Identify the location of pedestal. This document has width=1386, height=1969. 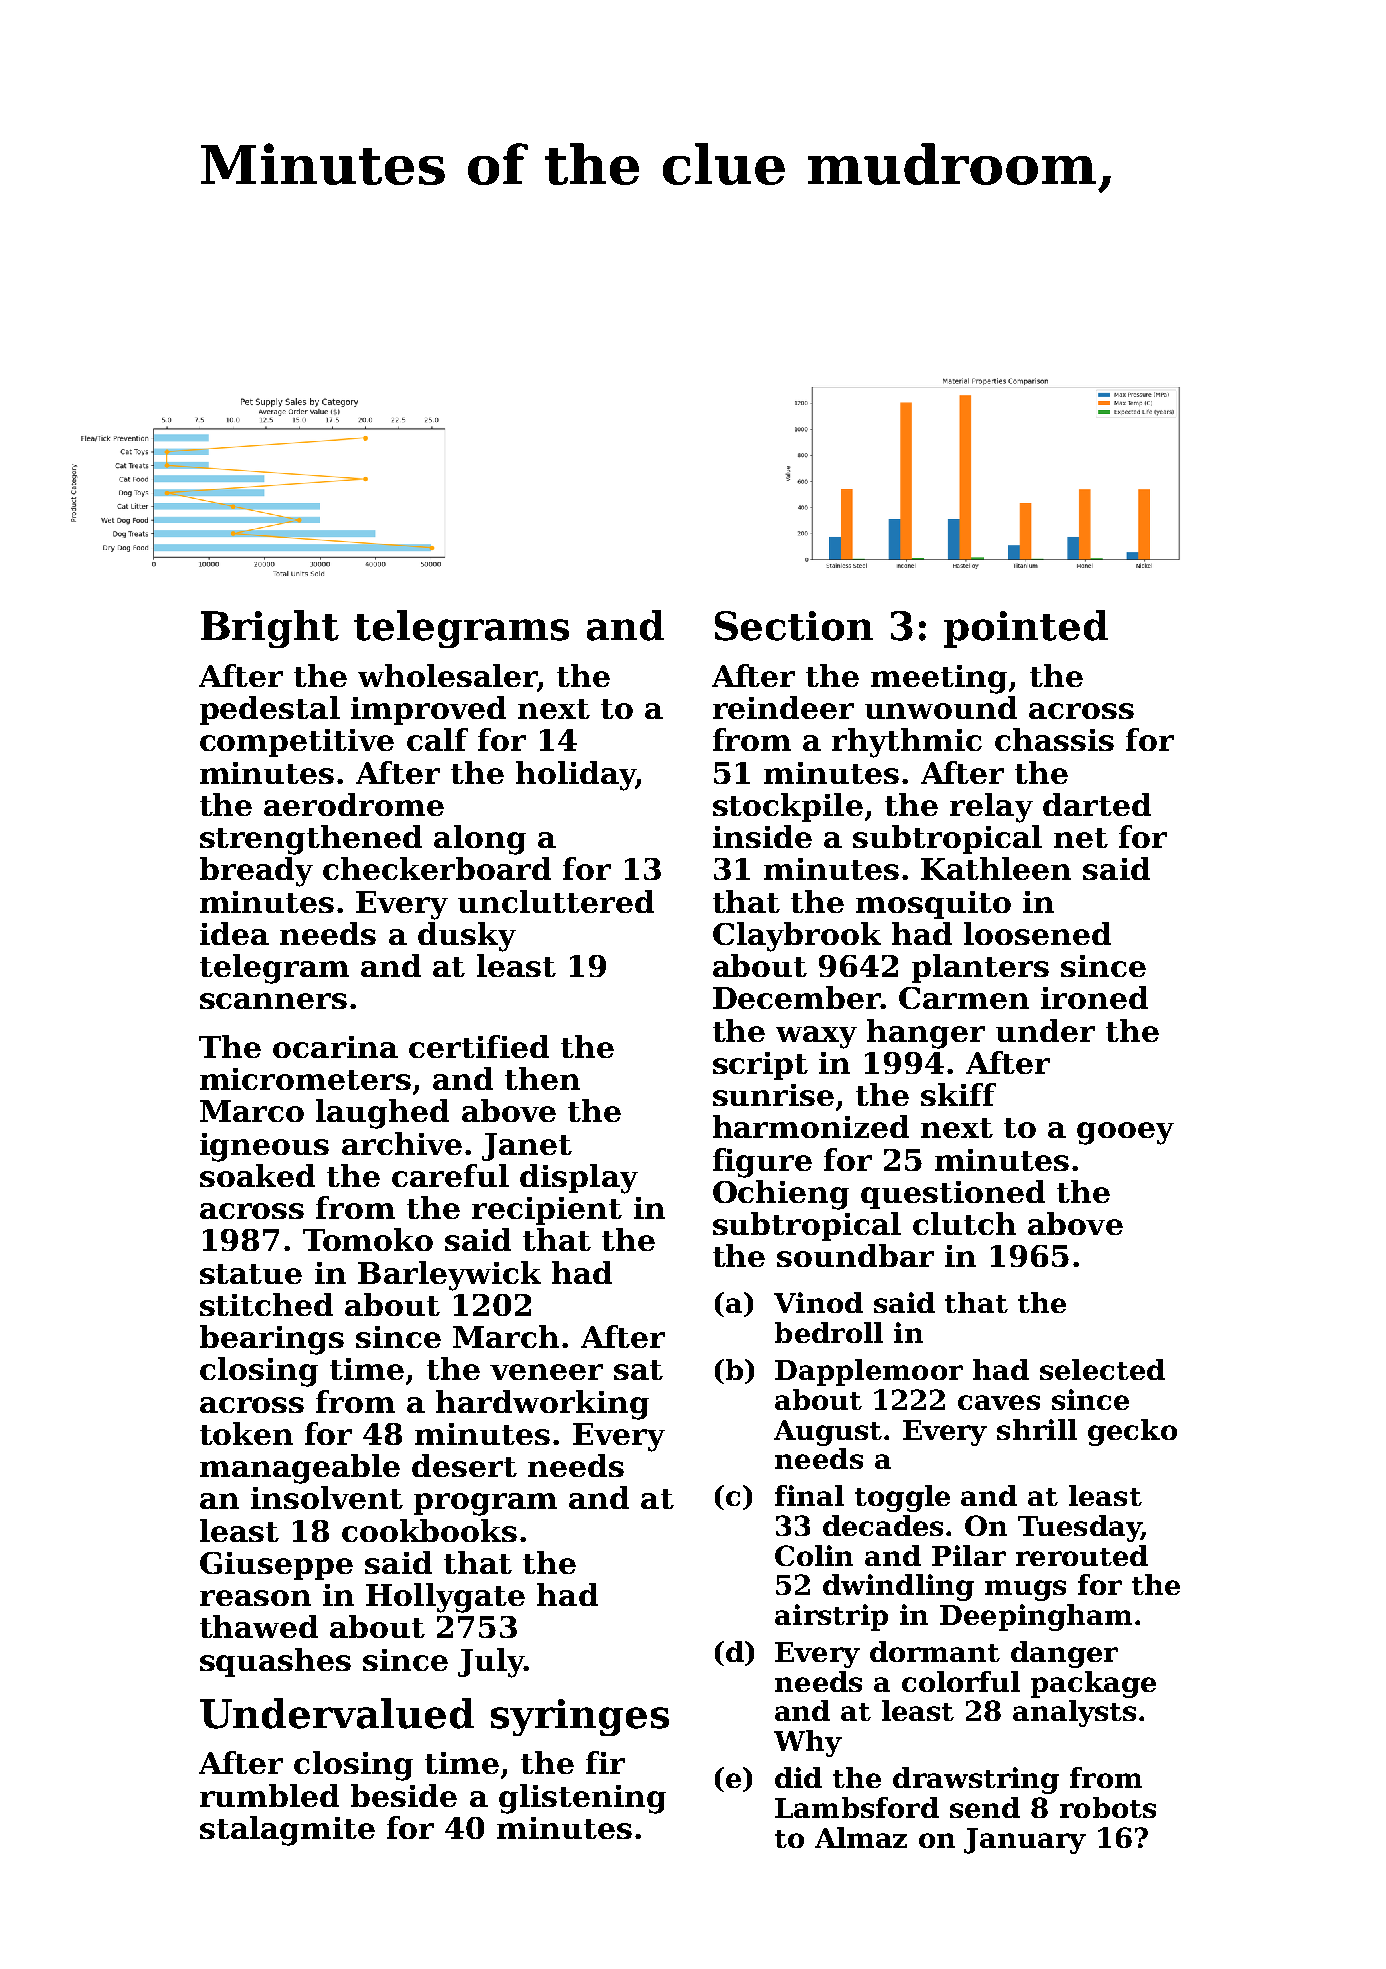
(270, 710).
